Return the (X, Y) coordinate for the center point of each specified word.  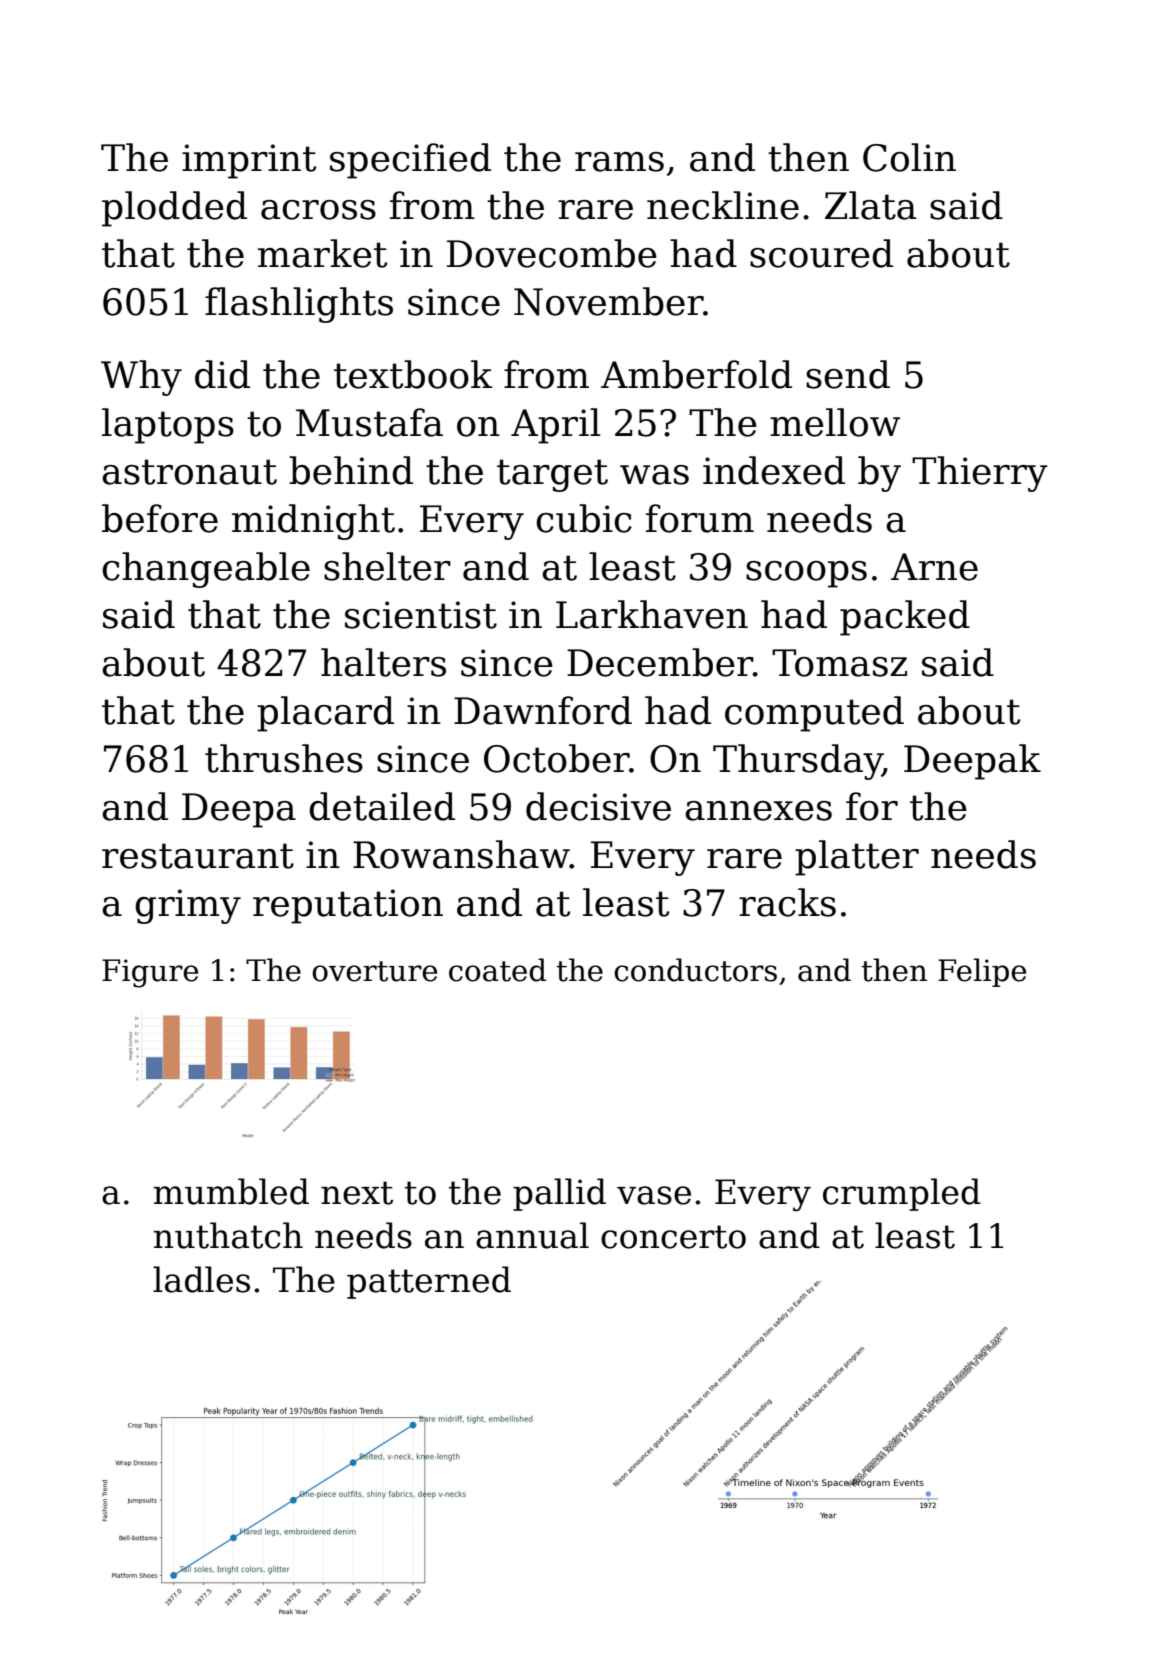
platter (857, 858)
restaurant (198, 856)
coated (498, 970)
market (322, 253)
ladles (201, 1279)
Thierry (980, 474)
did (222, 374)
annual (532, 1235)
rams (619, 162)
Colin (909, 157)
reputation (348, 906)
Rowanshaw (461, 854)
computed (814, 714)
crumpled (902, 1194)
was (654, 475)
